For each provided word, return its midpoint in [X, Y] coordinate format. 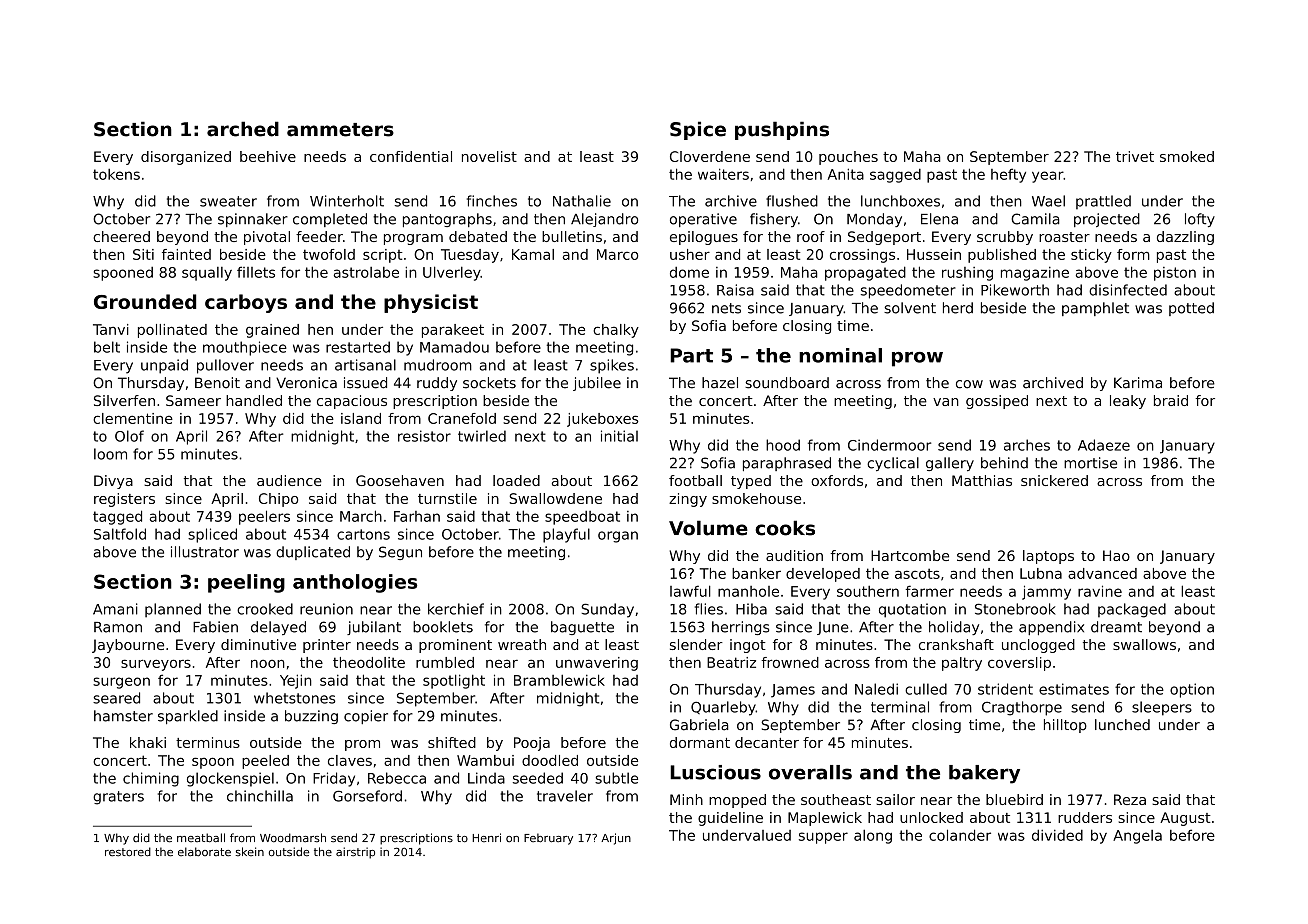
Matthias [982, 480]
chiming [151, 779]
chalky [616, 331]
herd [958, 308]
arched [243, 129]
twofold [329, 254]
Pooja [532, 744]
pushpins [782, 130]
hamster [123, 716]
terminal [900, 707]
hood [783, 445]
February [548, 839]
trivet [1135, 156]
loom [110, 454]
